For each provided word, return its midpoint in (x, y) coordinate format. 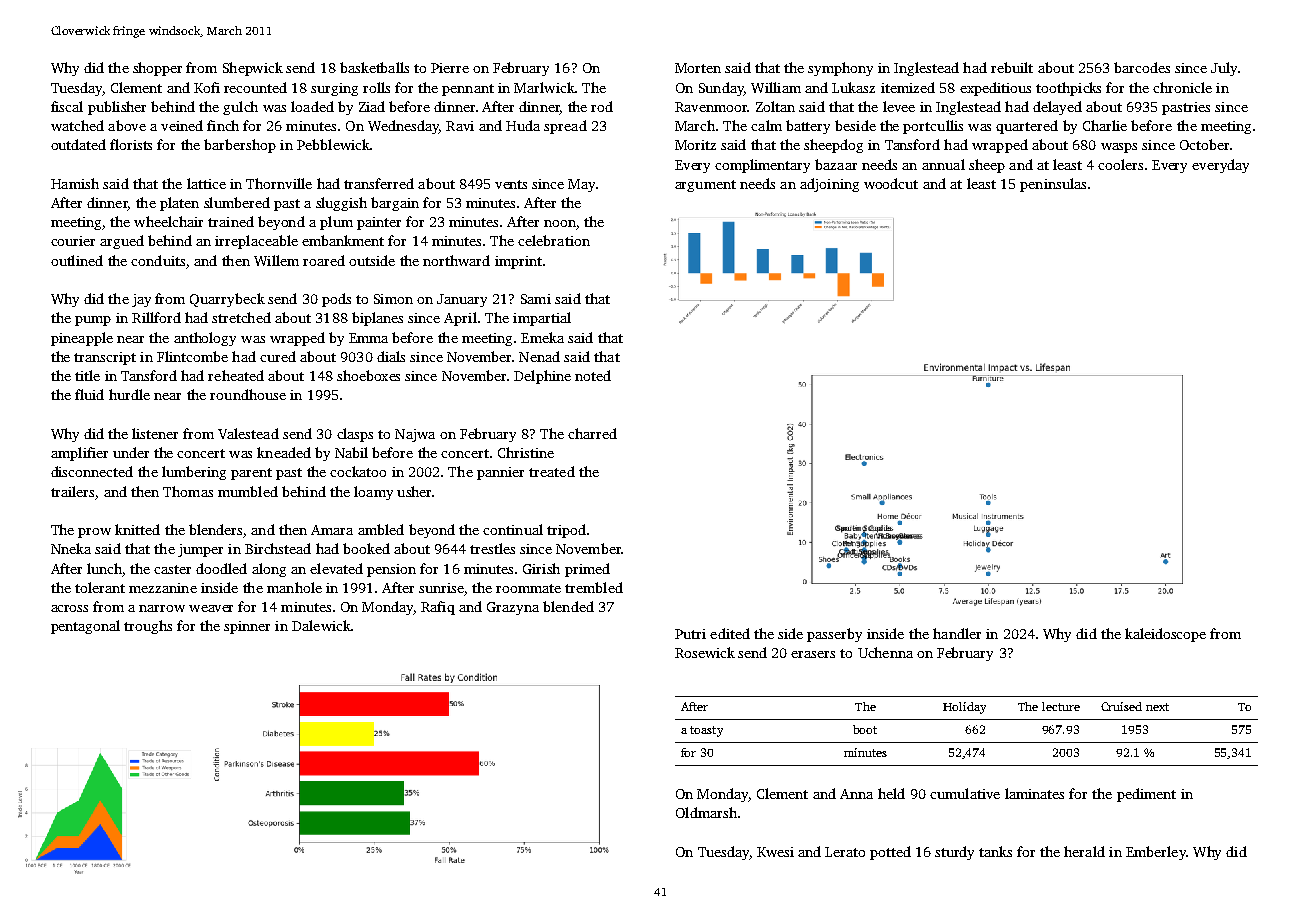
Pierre (450, 68)
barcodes (1142, 67)
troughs (148, 627)
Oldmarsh (706, 812)
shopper (157, 69)
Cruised (1121, 706)
